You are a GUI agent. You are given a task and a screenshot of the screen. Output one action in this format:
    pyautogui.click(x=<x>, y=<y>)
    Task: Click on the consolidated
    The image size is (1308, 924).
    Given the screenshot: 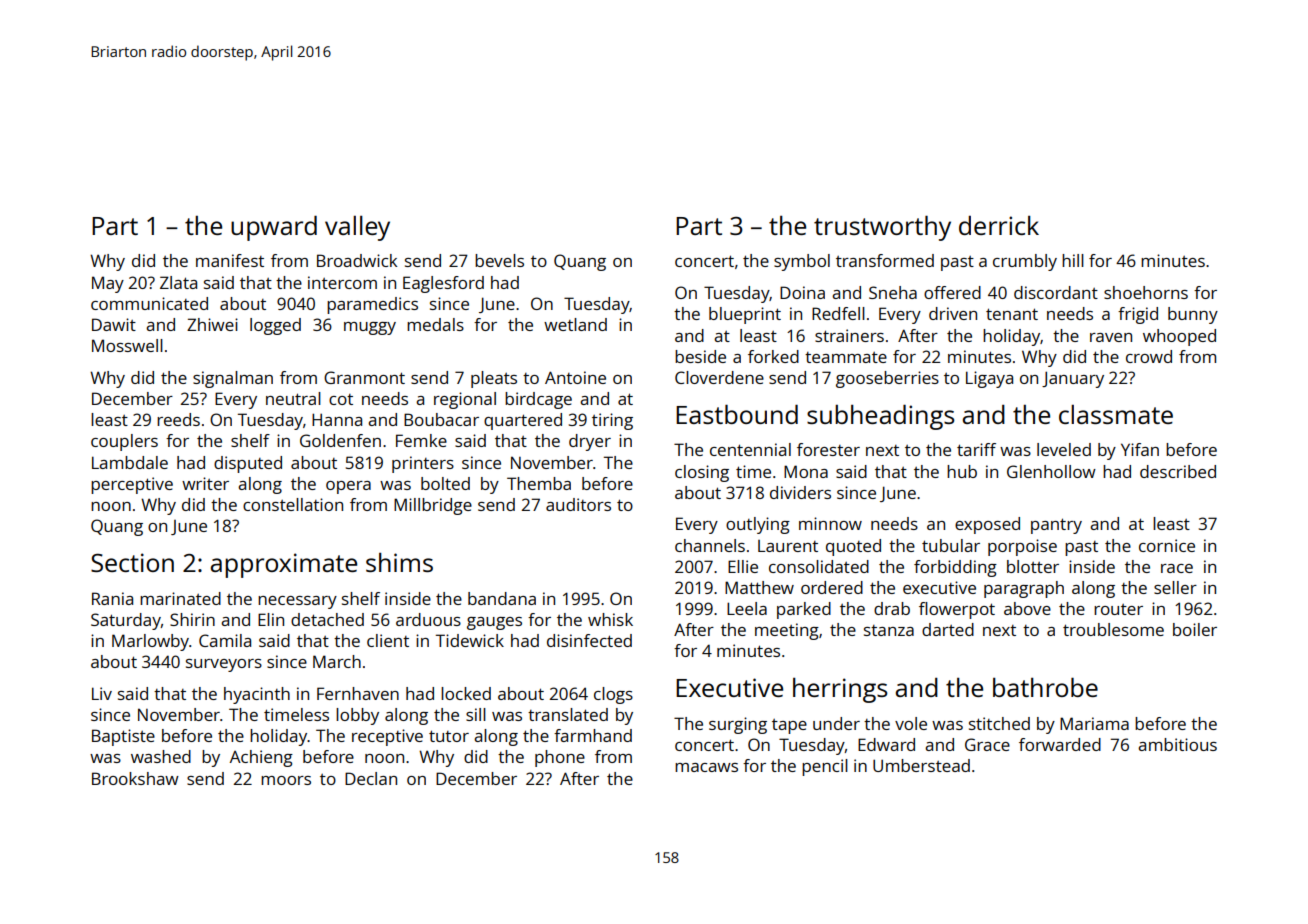 What is the action you would take?
    pyautogui.click(x=819, y=566)
